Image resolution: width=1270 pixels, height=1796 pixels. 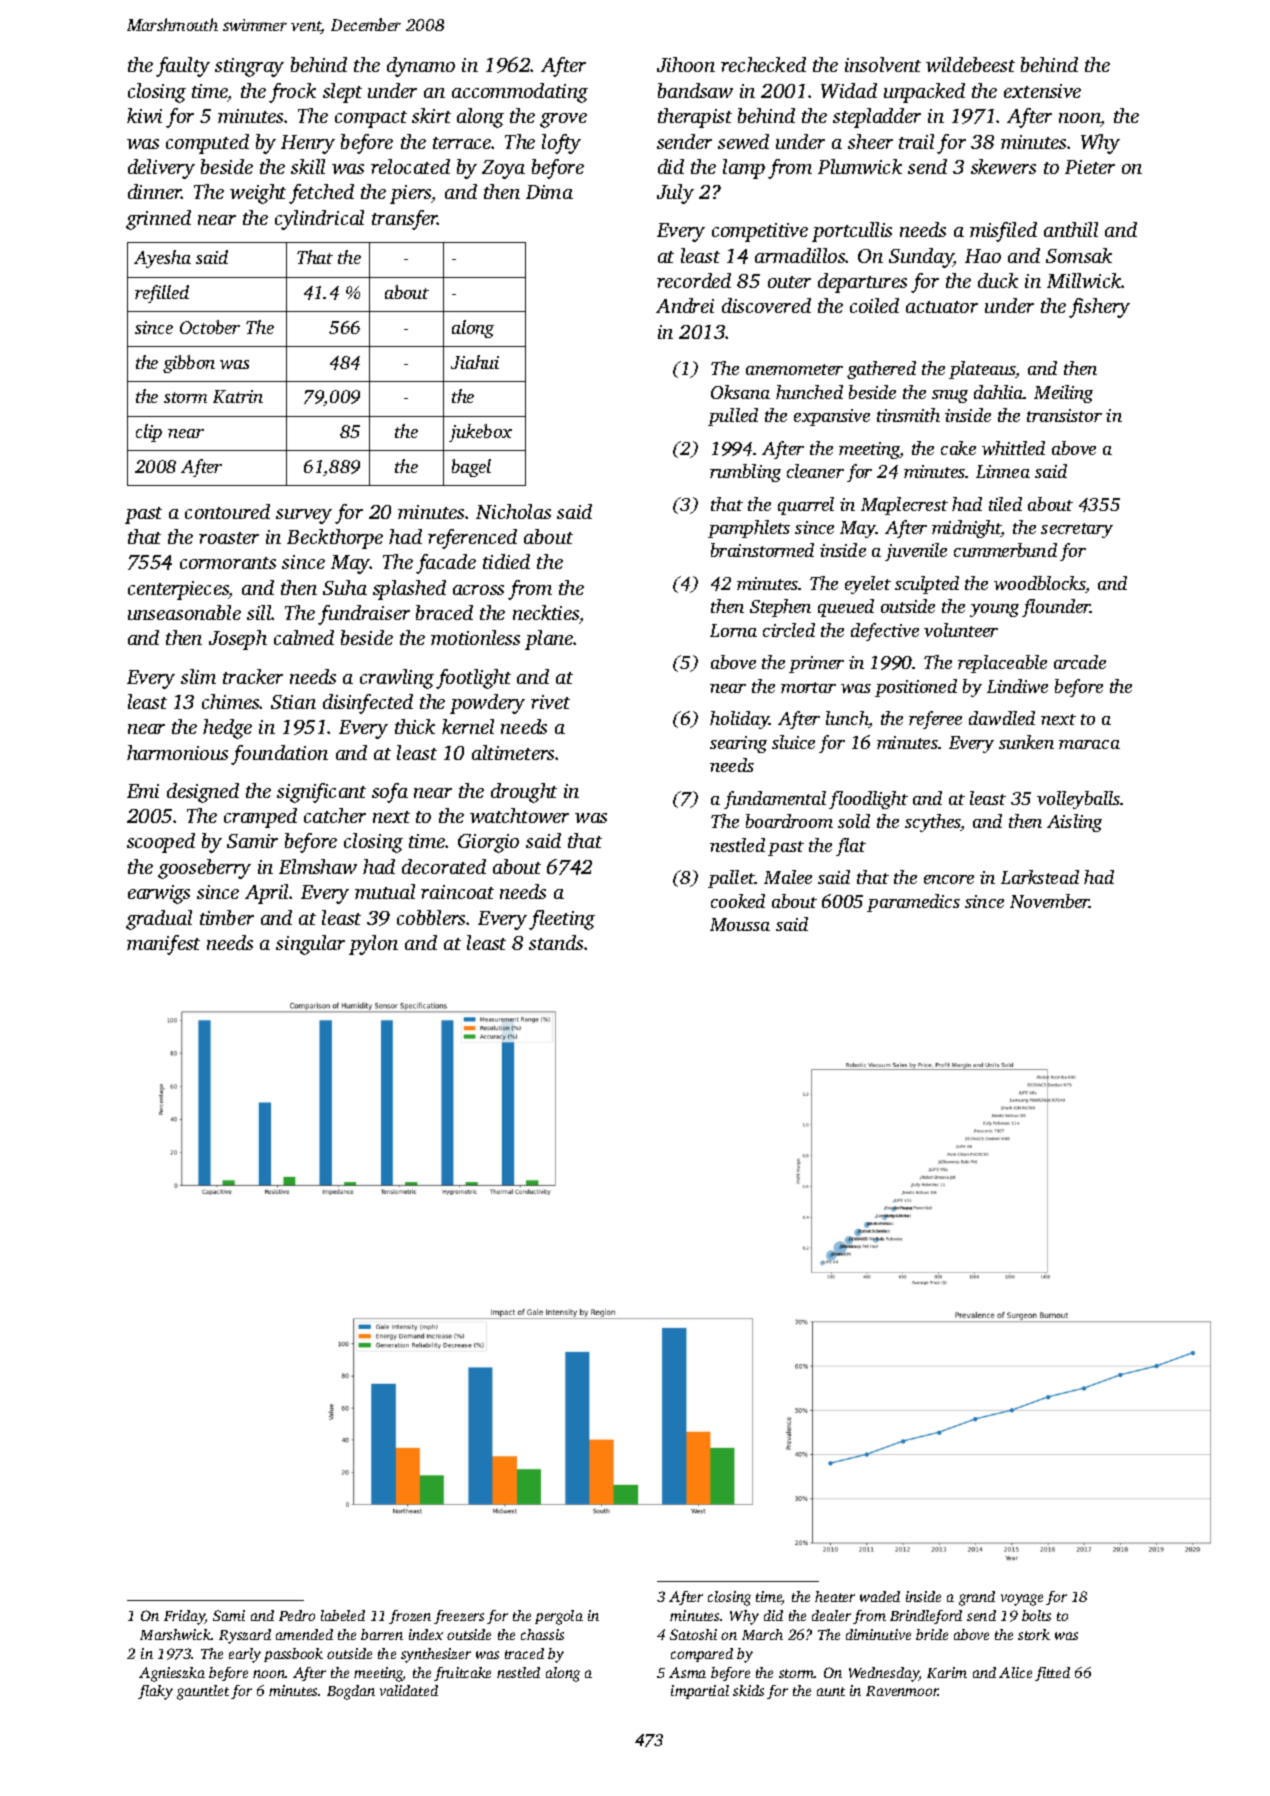 I want to click on validated, so click(x=409, y=1690).
